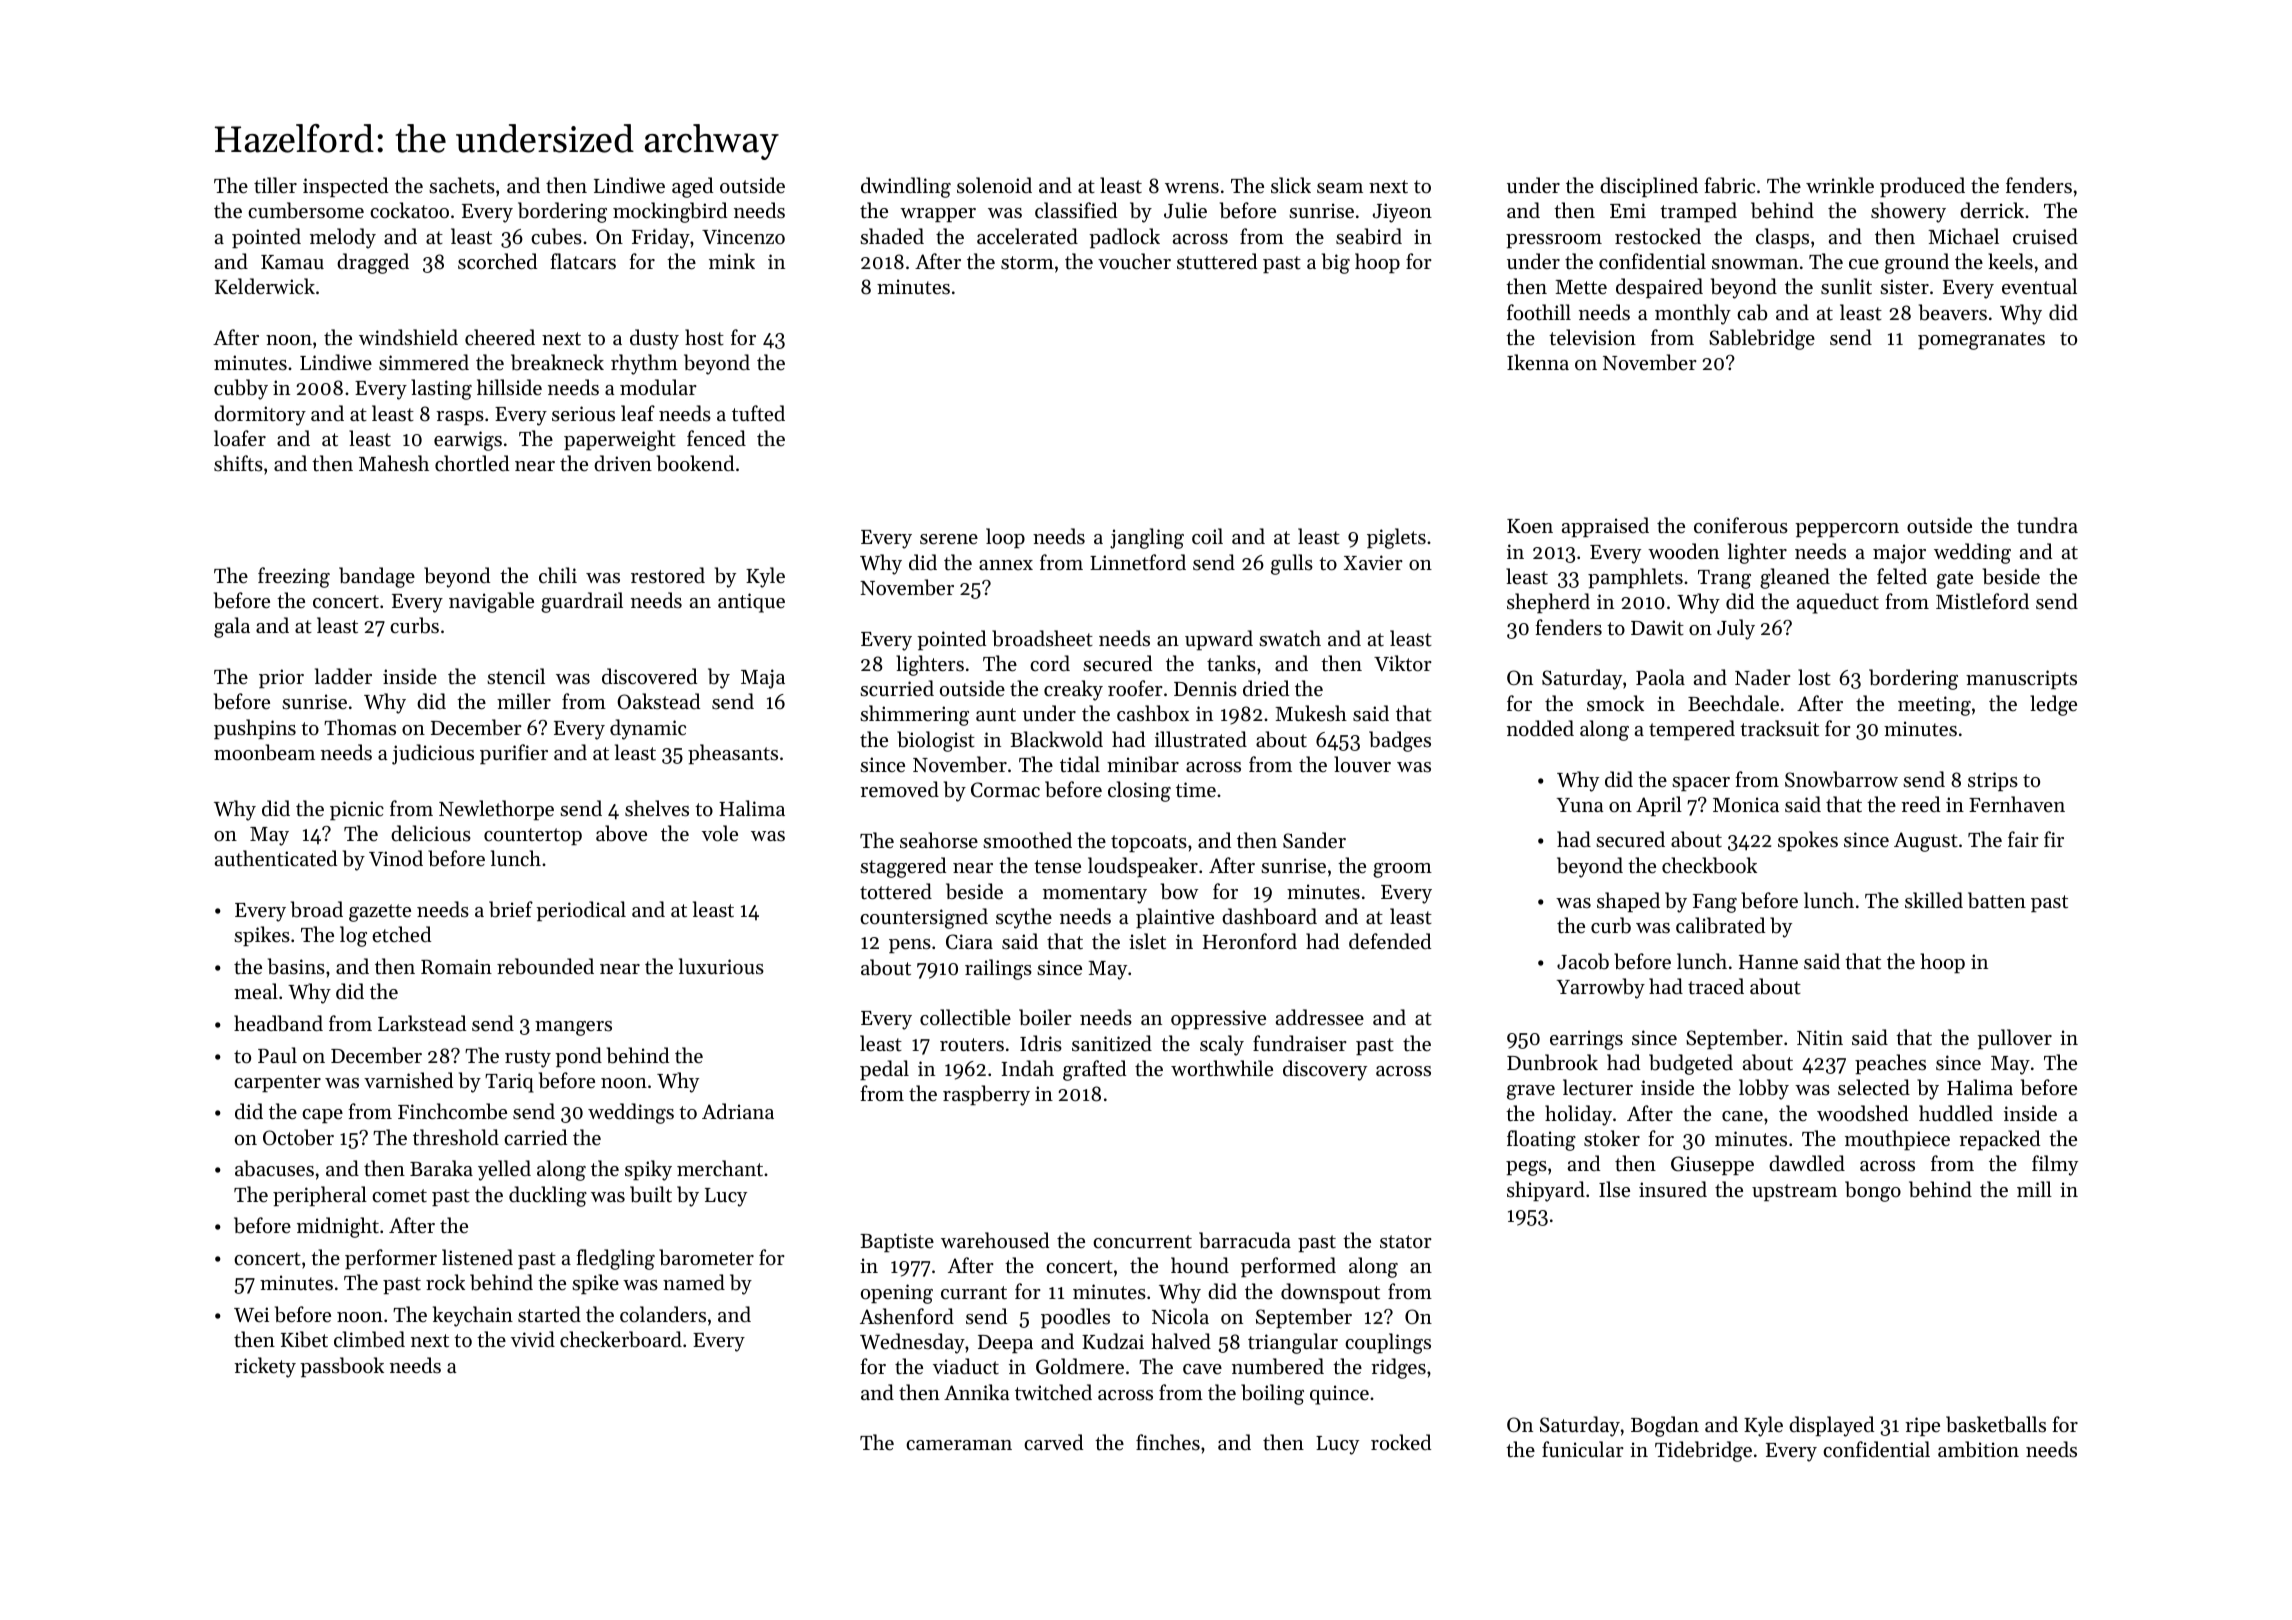  I want to click on slick, so click(1291, 185).
